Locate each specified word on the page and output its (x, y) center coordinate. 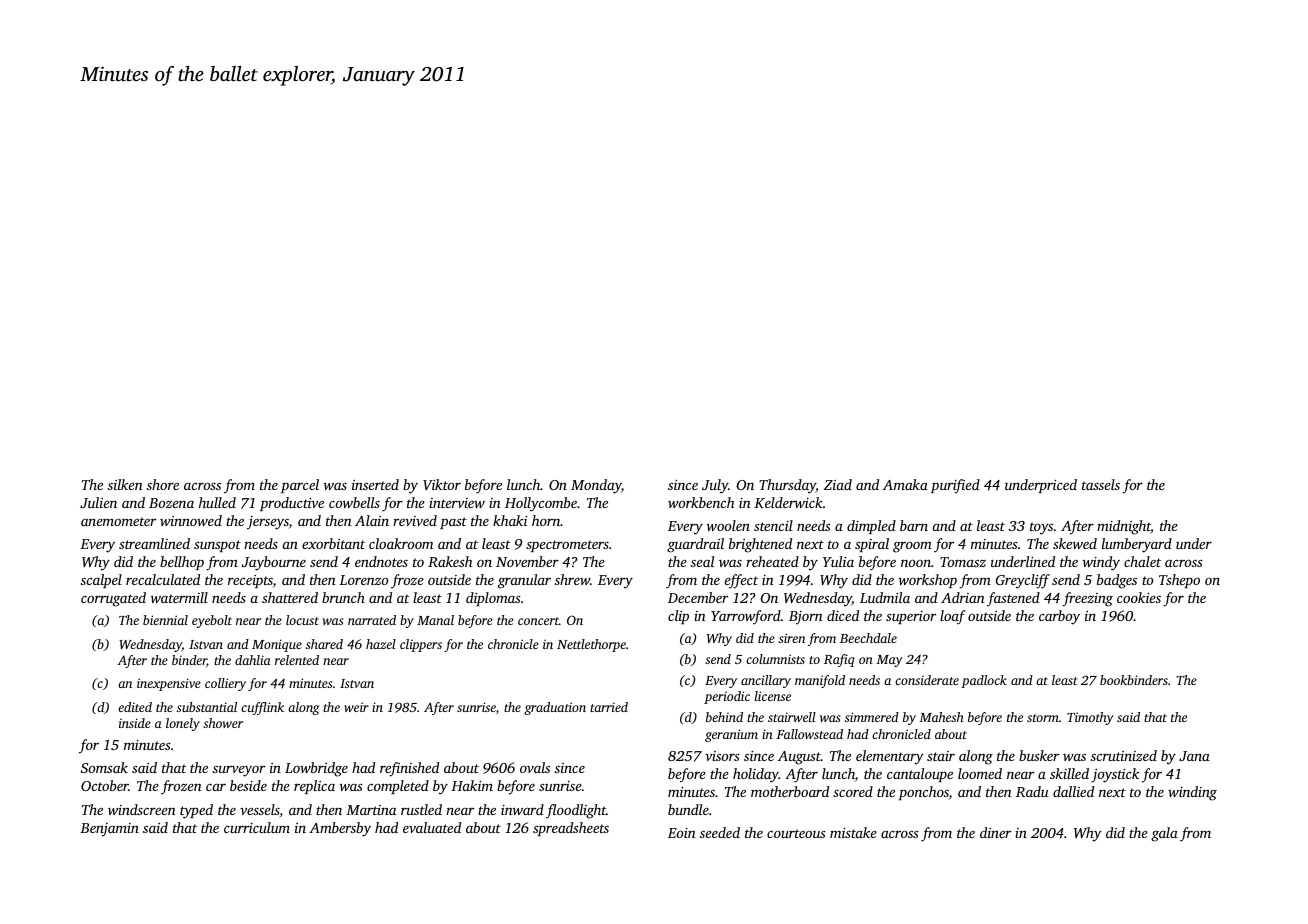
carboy (1059, 617)
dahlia (253, 660)
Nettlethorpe (591, 645)
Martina (371, 810)
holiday (756, 775)
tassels (1101, 484)
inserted (375, 484)
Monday (596, 486)
